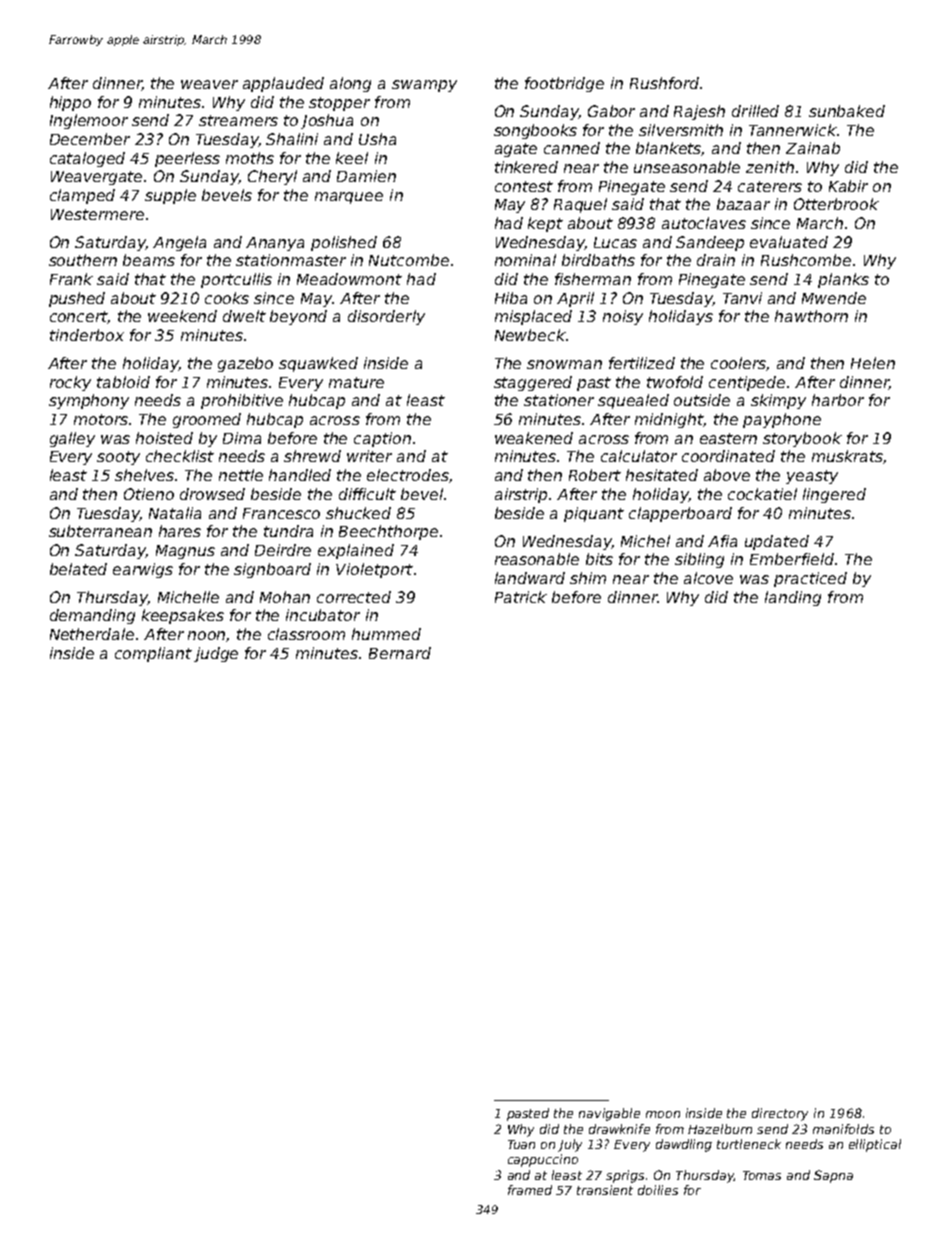 The image size is (952, 1233). What do you see at coordinates (521, 1144) in the page?
I see `Tuan` at bounding box center [521, 1144].
